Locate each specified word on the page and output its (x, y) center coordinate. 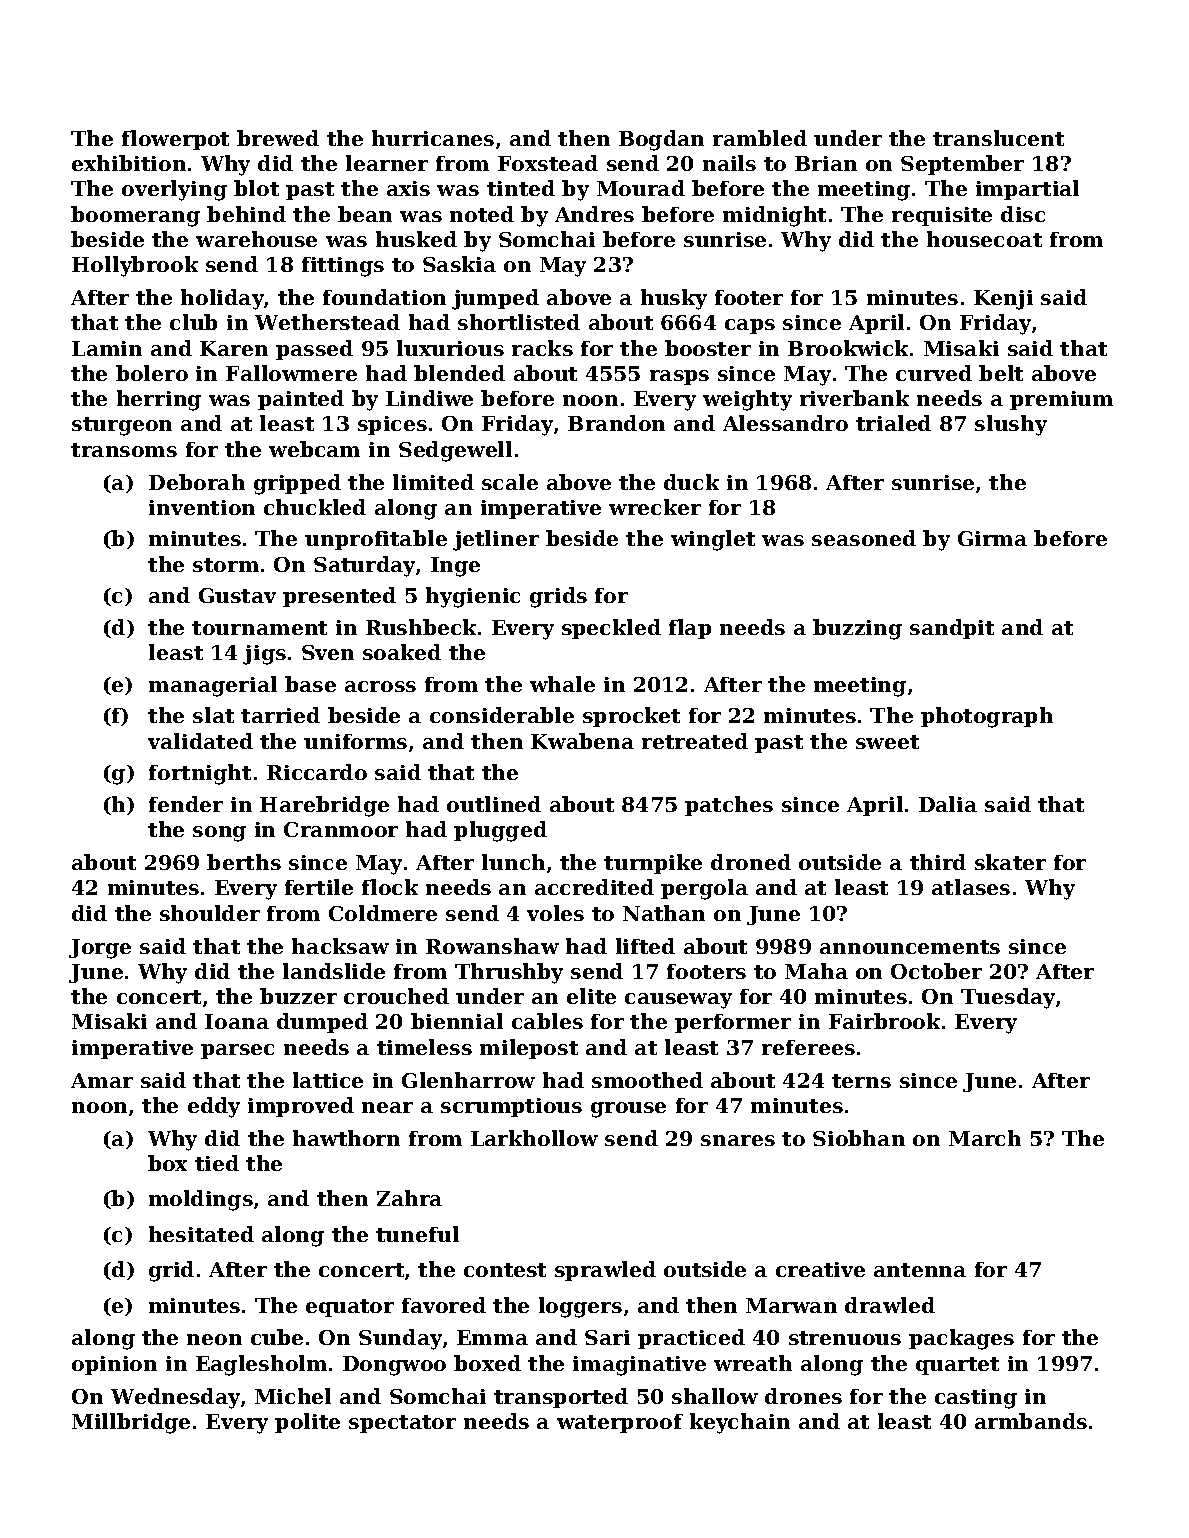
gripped (297, 484)
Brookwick (848, 348)
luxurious (450, 348)
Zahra (409, 1198)
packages (961, 1339)
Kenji (1003, 300)
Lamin (107, 348)
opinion (114, 1365)
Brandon (616, 423)
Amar (102, 1080)
